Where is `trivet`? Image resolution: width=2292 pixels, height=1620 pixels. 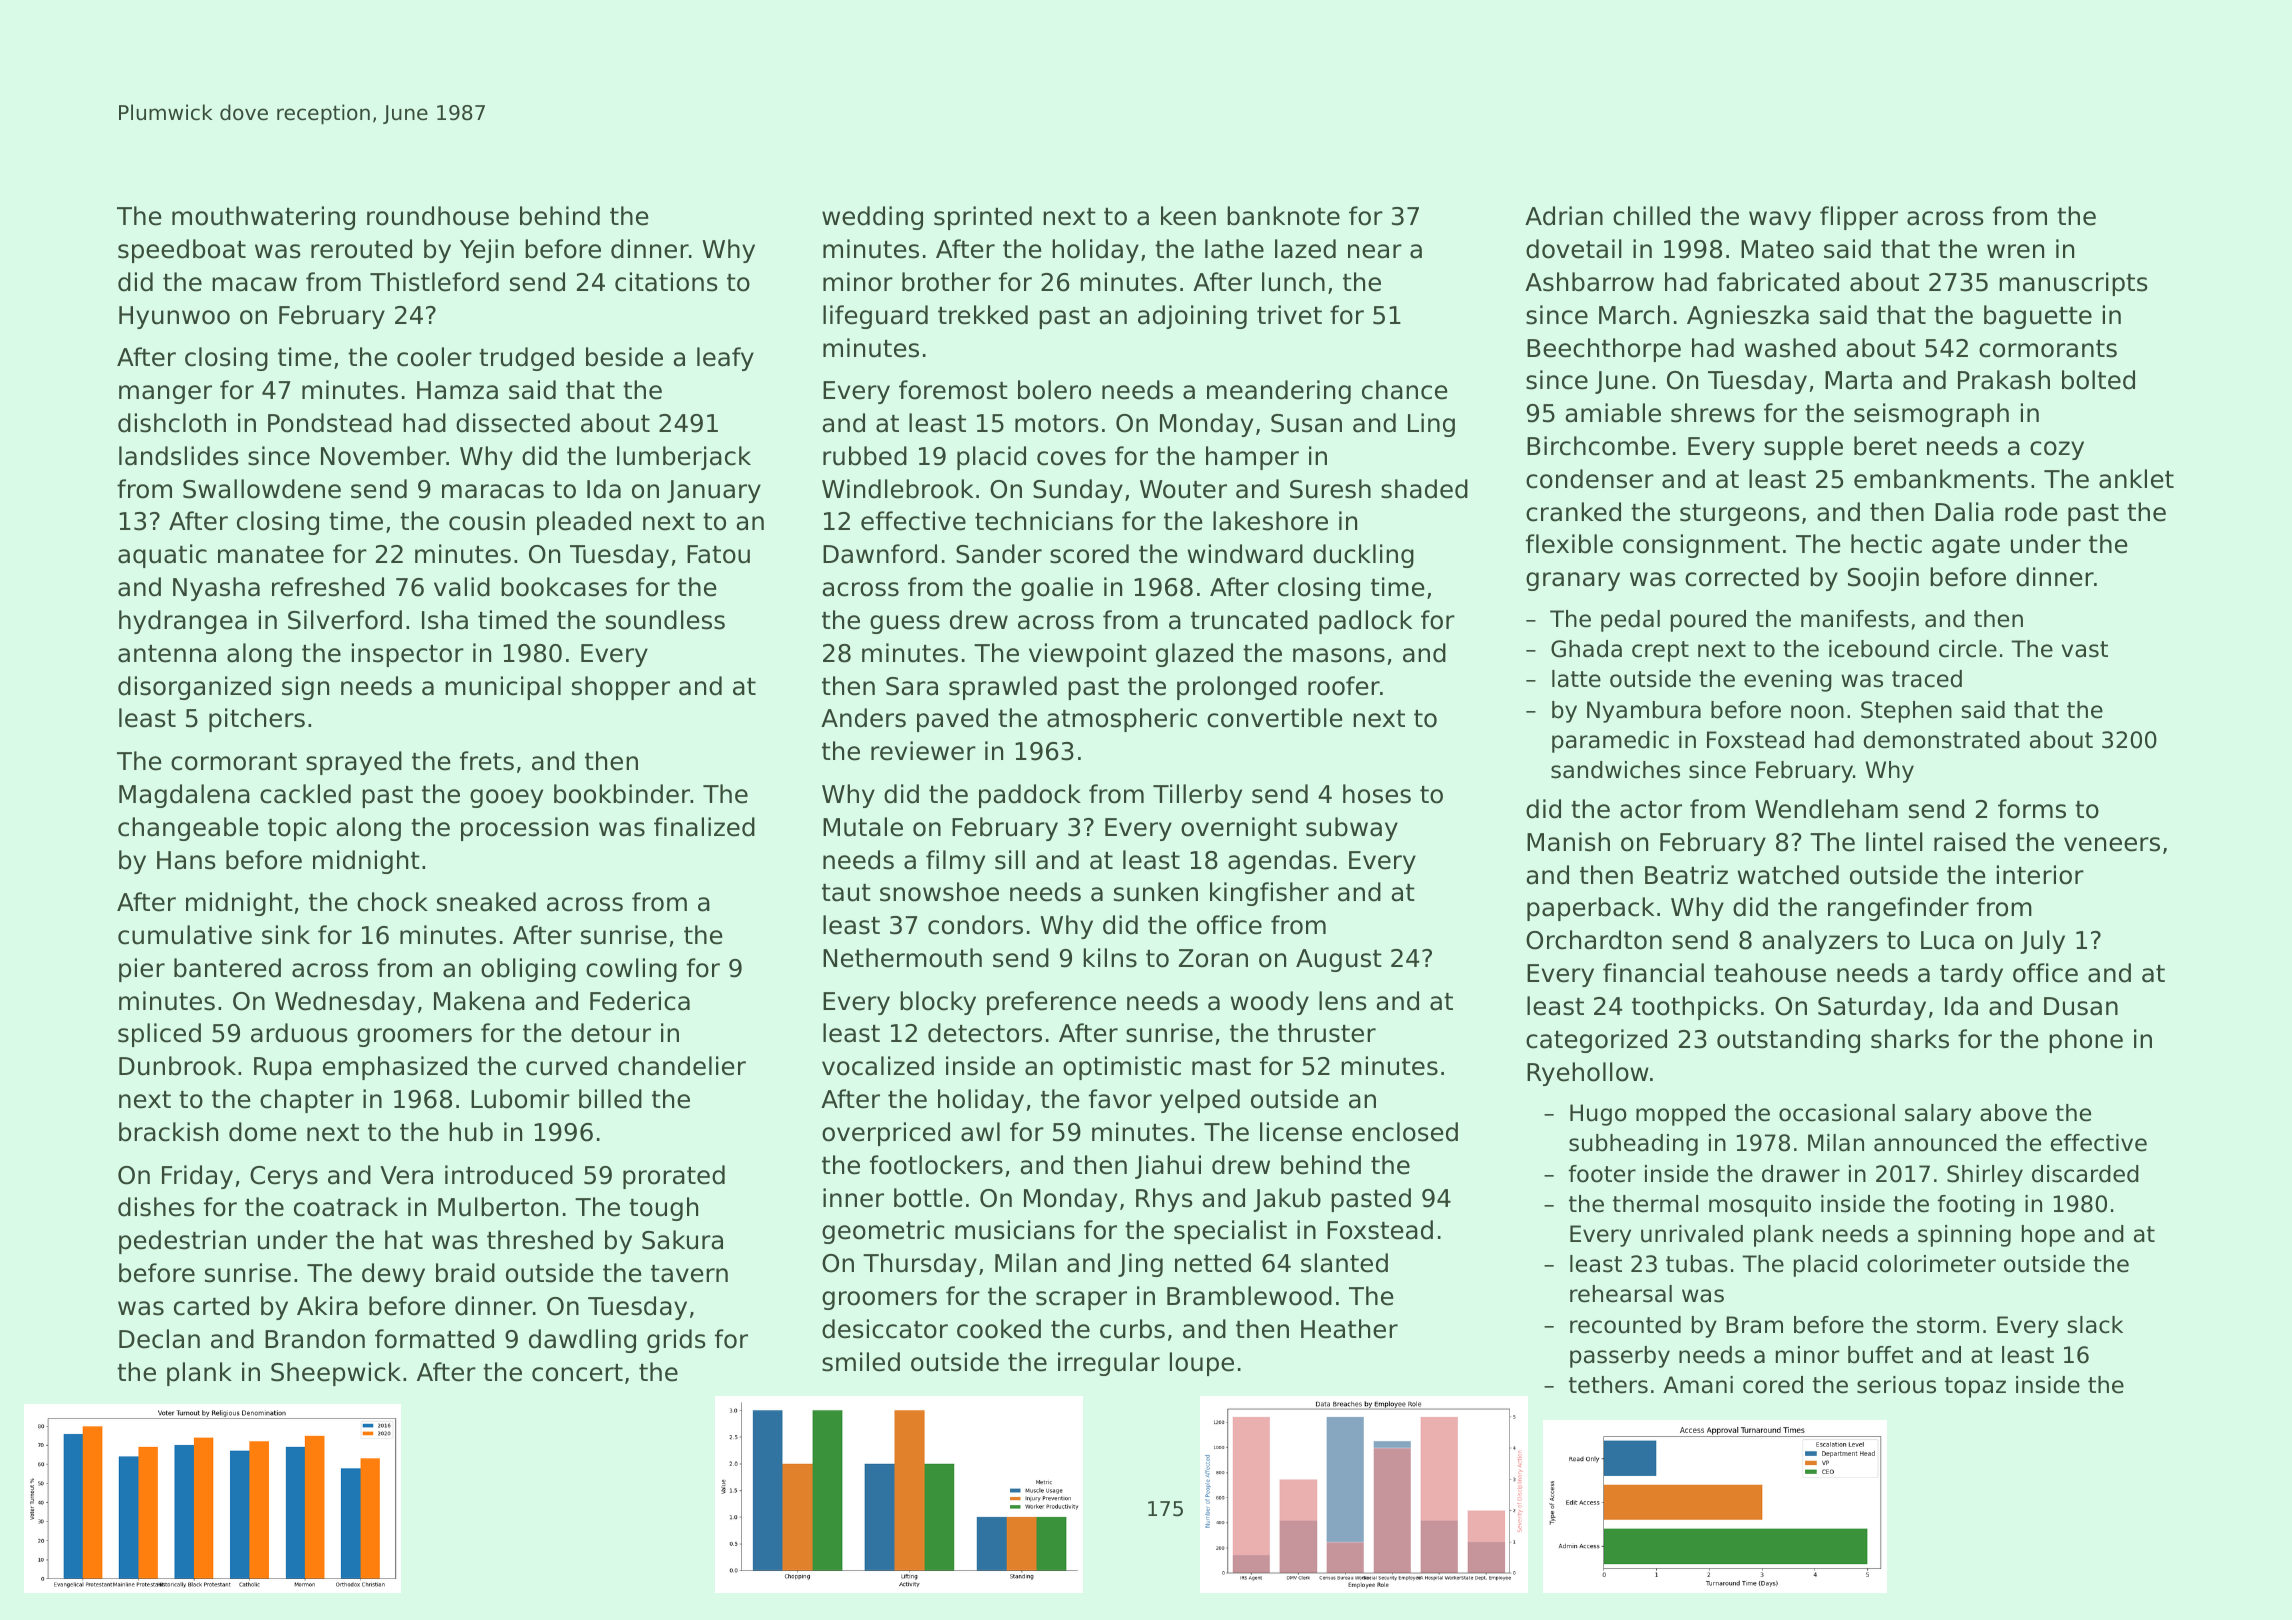 trivet is located at coordinates (1289, 315).
